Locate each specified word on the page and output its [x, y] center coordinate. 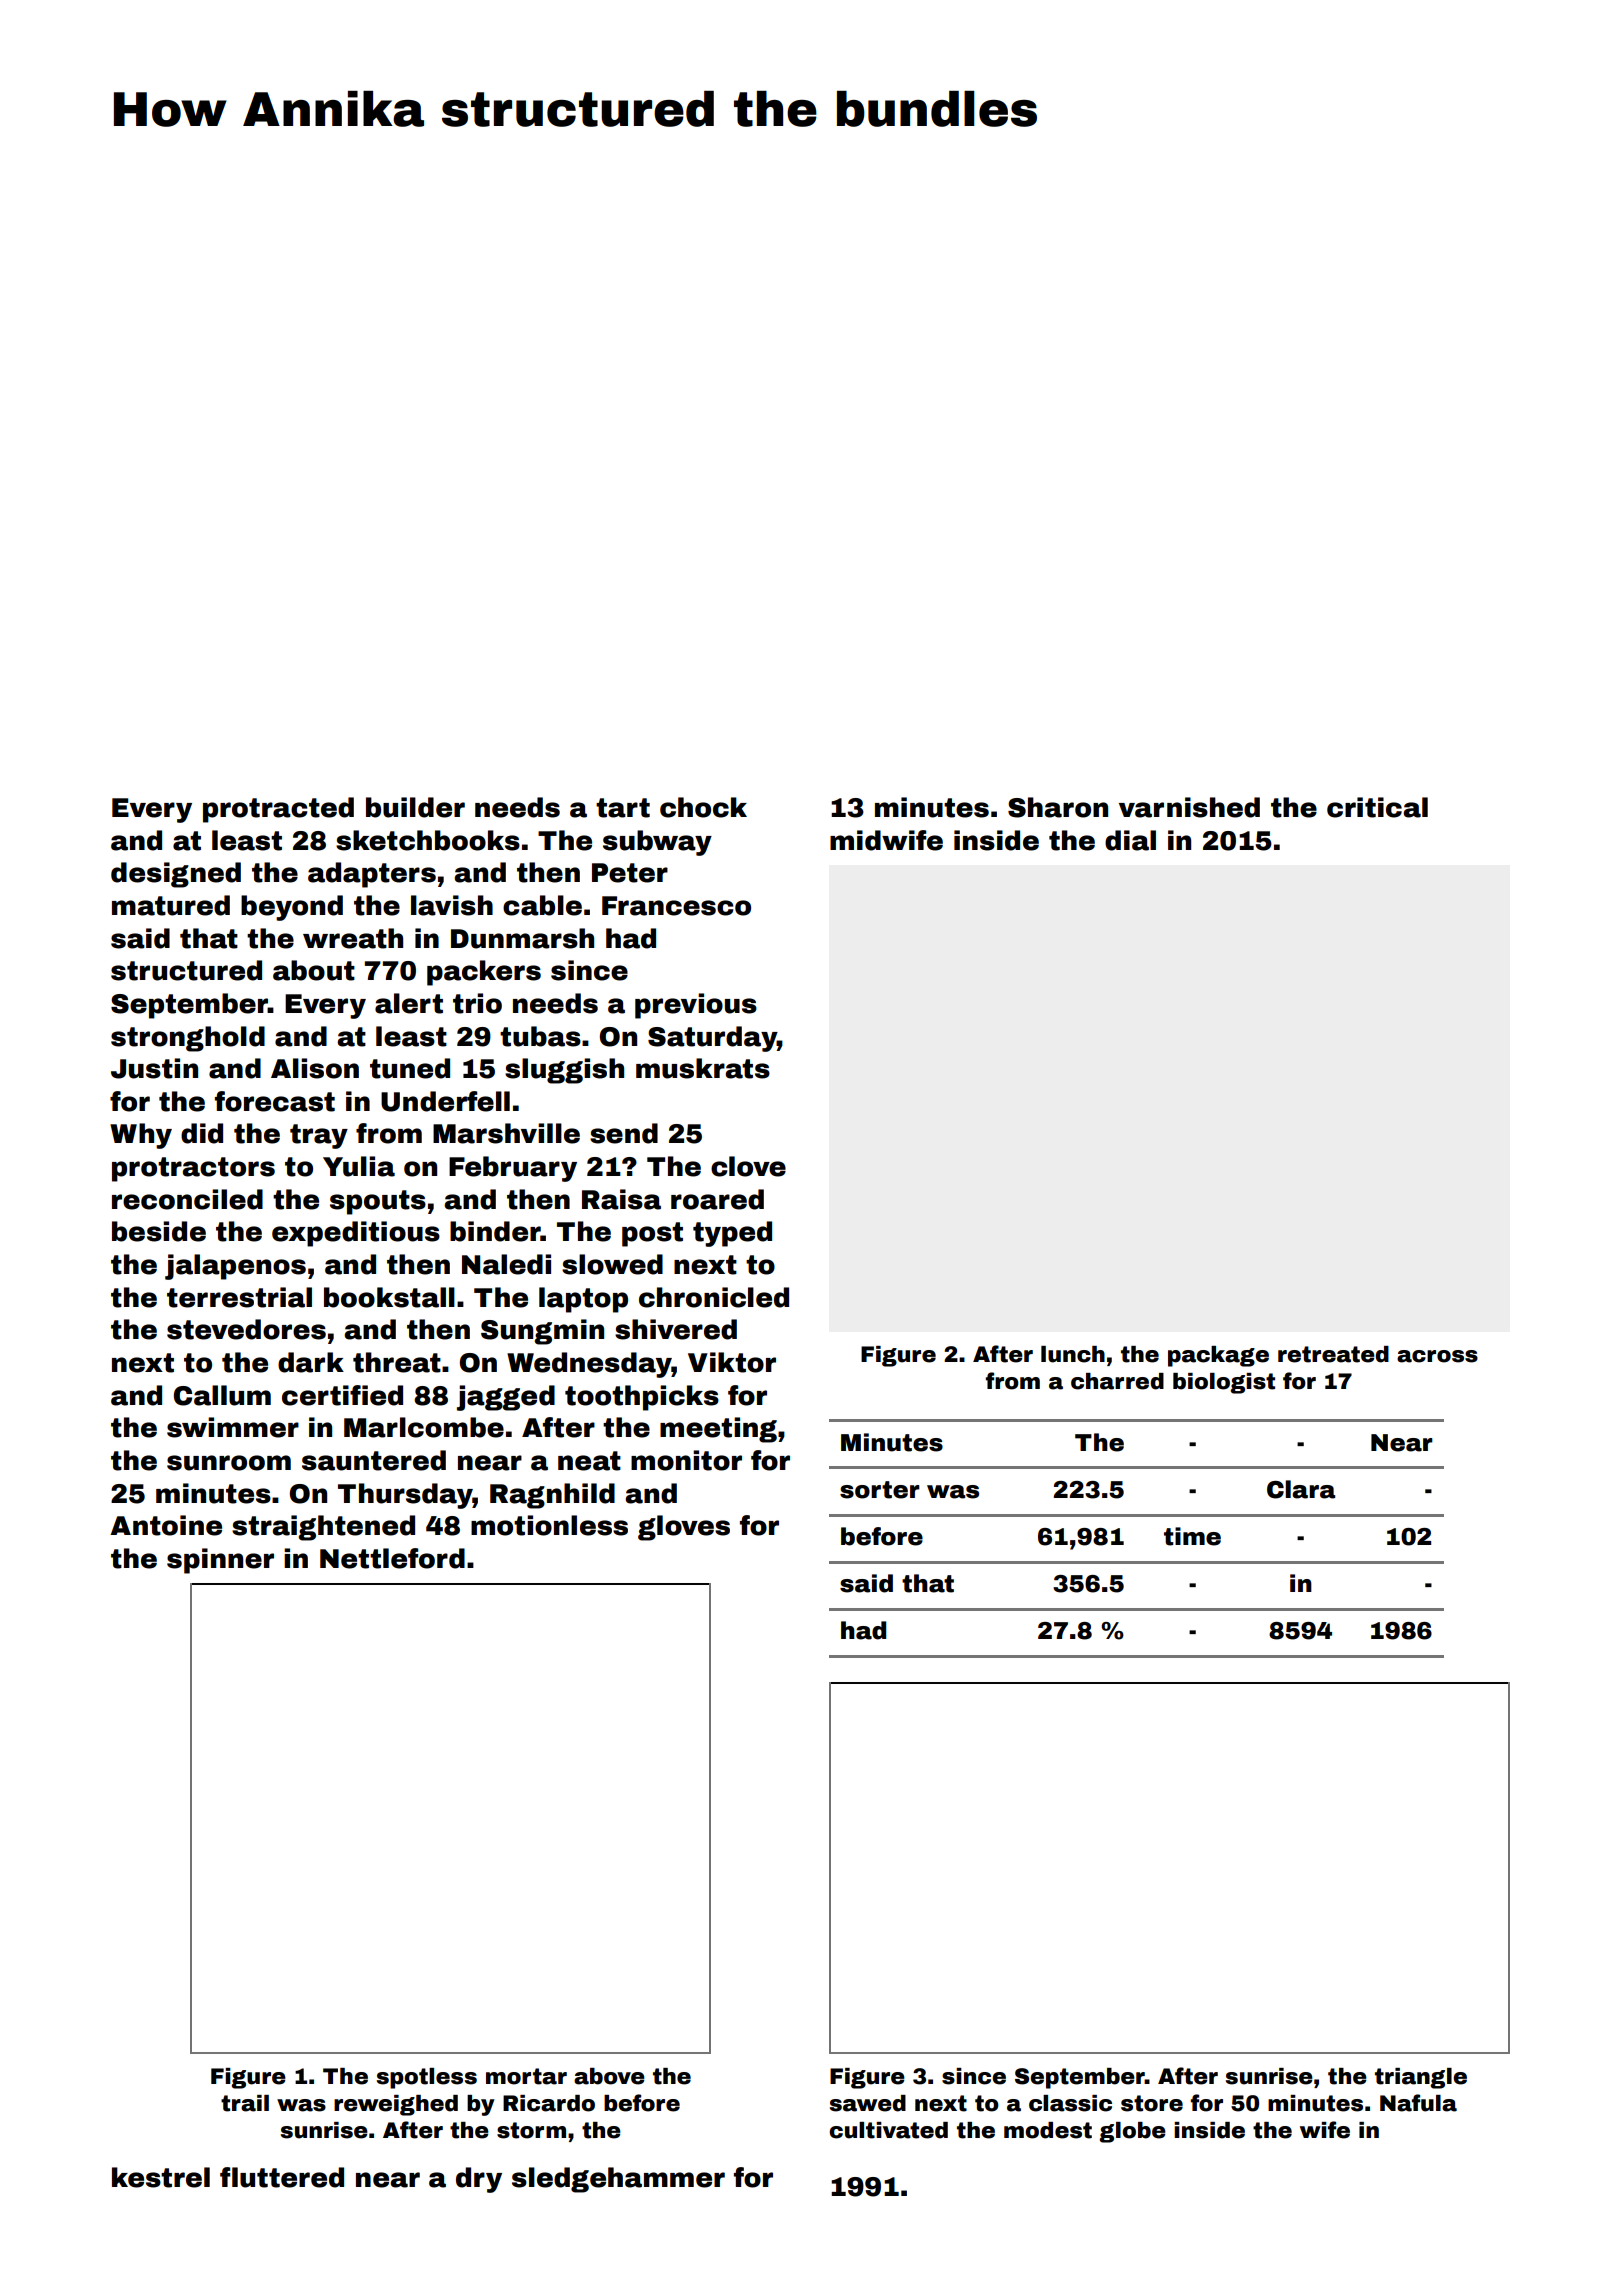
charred [1117, 1381]
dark [311, 1362]
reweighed [396, 2105]
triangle [1421, 2078]
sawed [868, 2103]
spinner [220, 1561]
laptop [583, 1300]
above [609, 2076]
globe [1132, 2132]
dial [1130, 840]
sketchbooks [428, 840]
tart [623, 808]
